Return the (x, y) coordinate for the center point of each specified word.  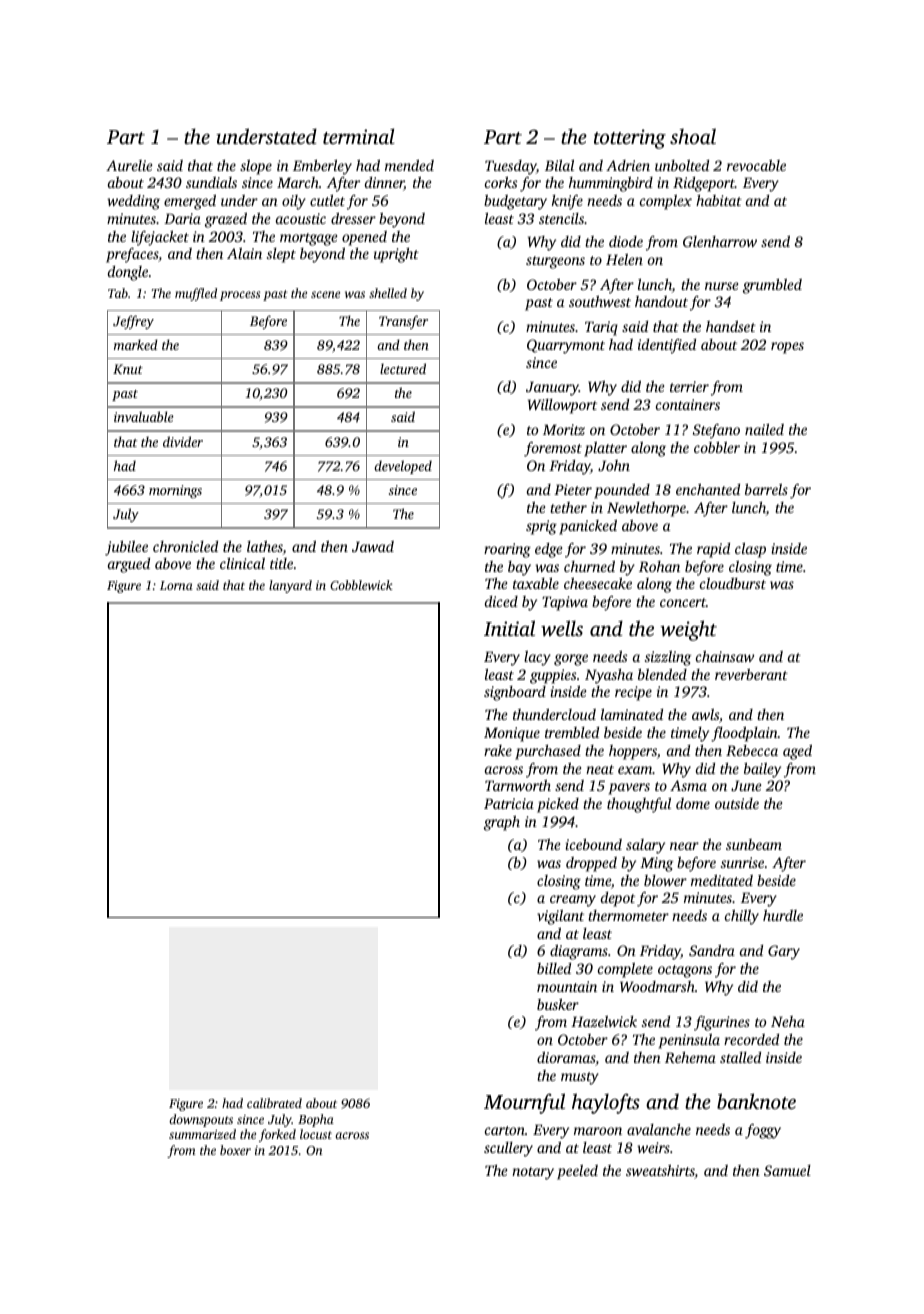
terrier (689, 386)
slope (256, 167)
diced (501, 601)
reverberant (751, 674)
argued (129, 565)
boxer (235, 1150)
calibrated (274, 1103)
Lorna (176, 585)
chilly (742, 917)
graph (502, 823)
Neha (788, 1021)
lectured (403, 368)
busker (558, 1004)
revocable (756, 165)
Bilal (559, 165)
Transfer (403, 322)
